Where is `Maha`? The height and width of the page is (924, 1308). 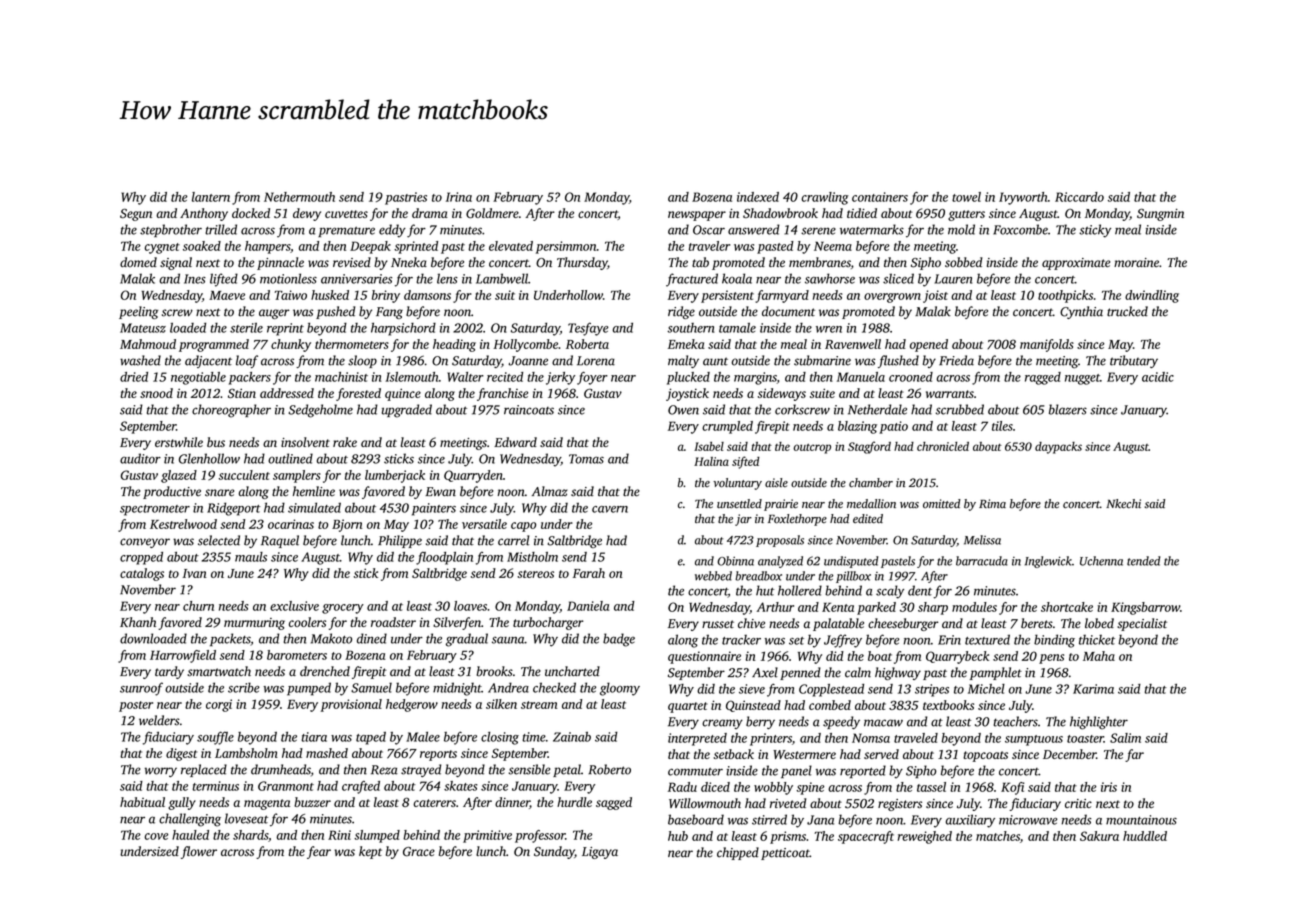
Maha is located at coordinates (1099, 656).
